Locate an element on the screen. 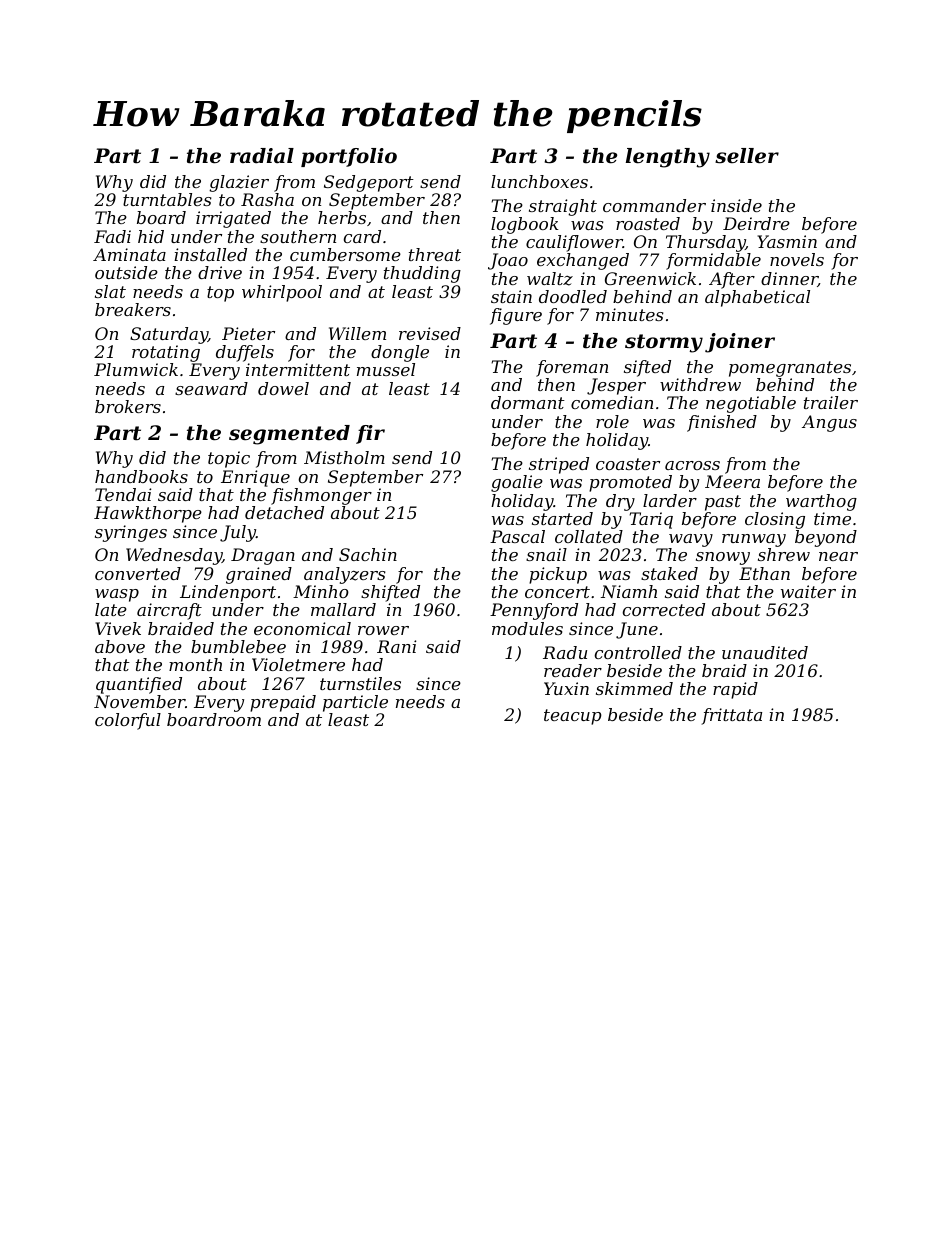  seller is located at coordinates (747, 156).
